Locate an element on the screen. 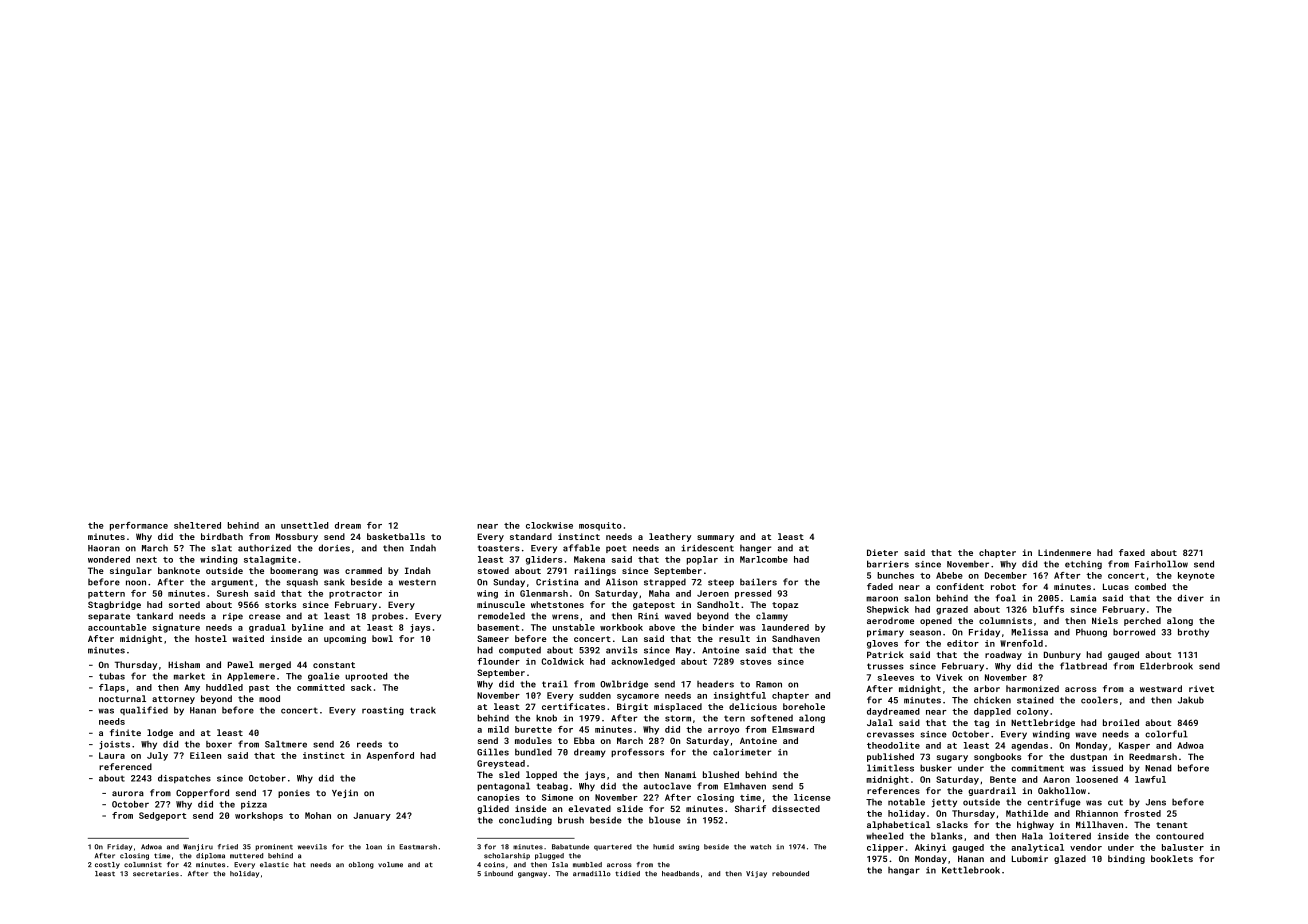 This screenshot has height=924, width=1308. faxed is located at coordinates (1132, 552).
